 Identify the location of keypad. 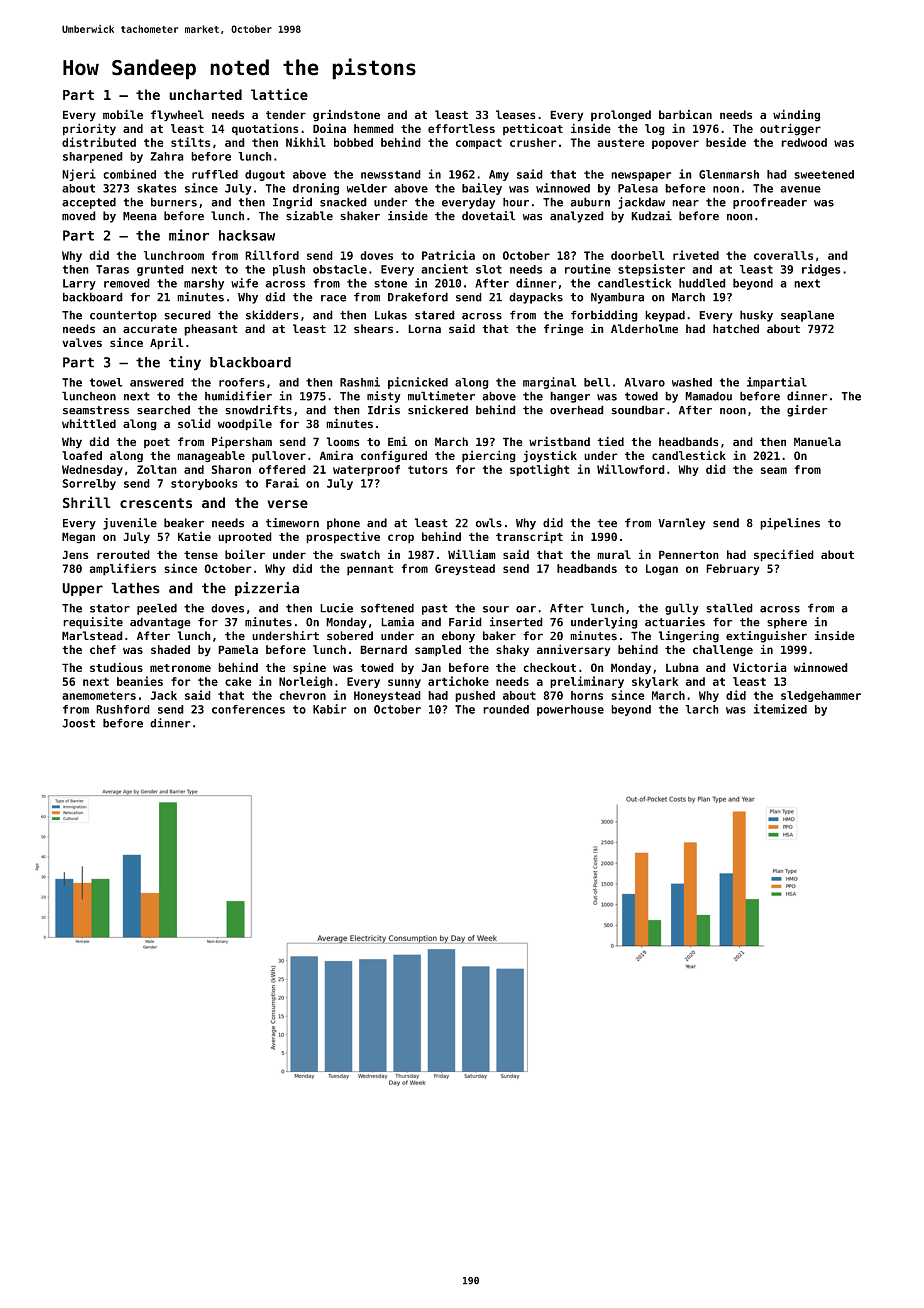
(665, 316).
